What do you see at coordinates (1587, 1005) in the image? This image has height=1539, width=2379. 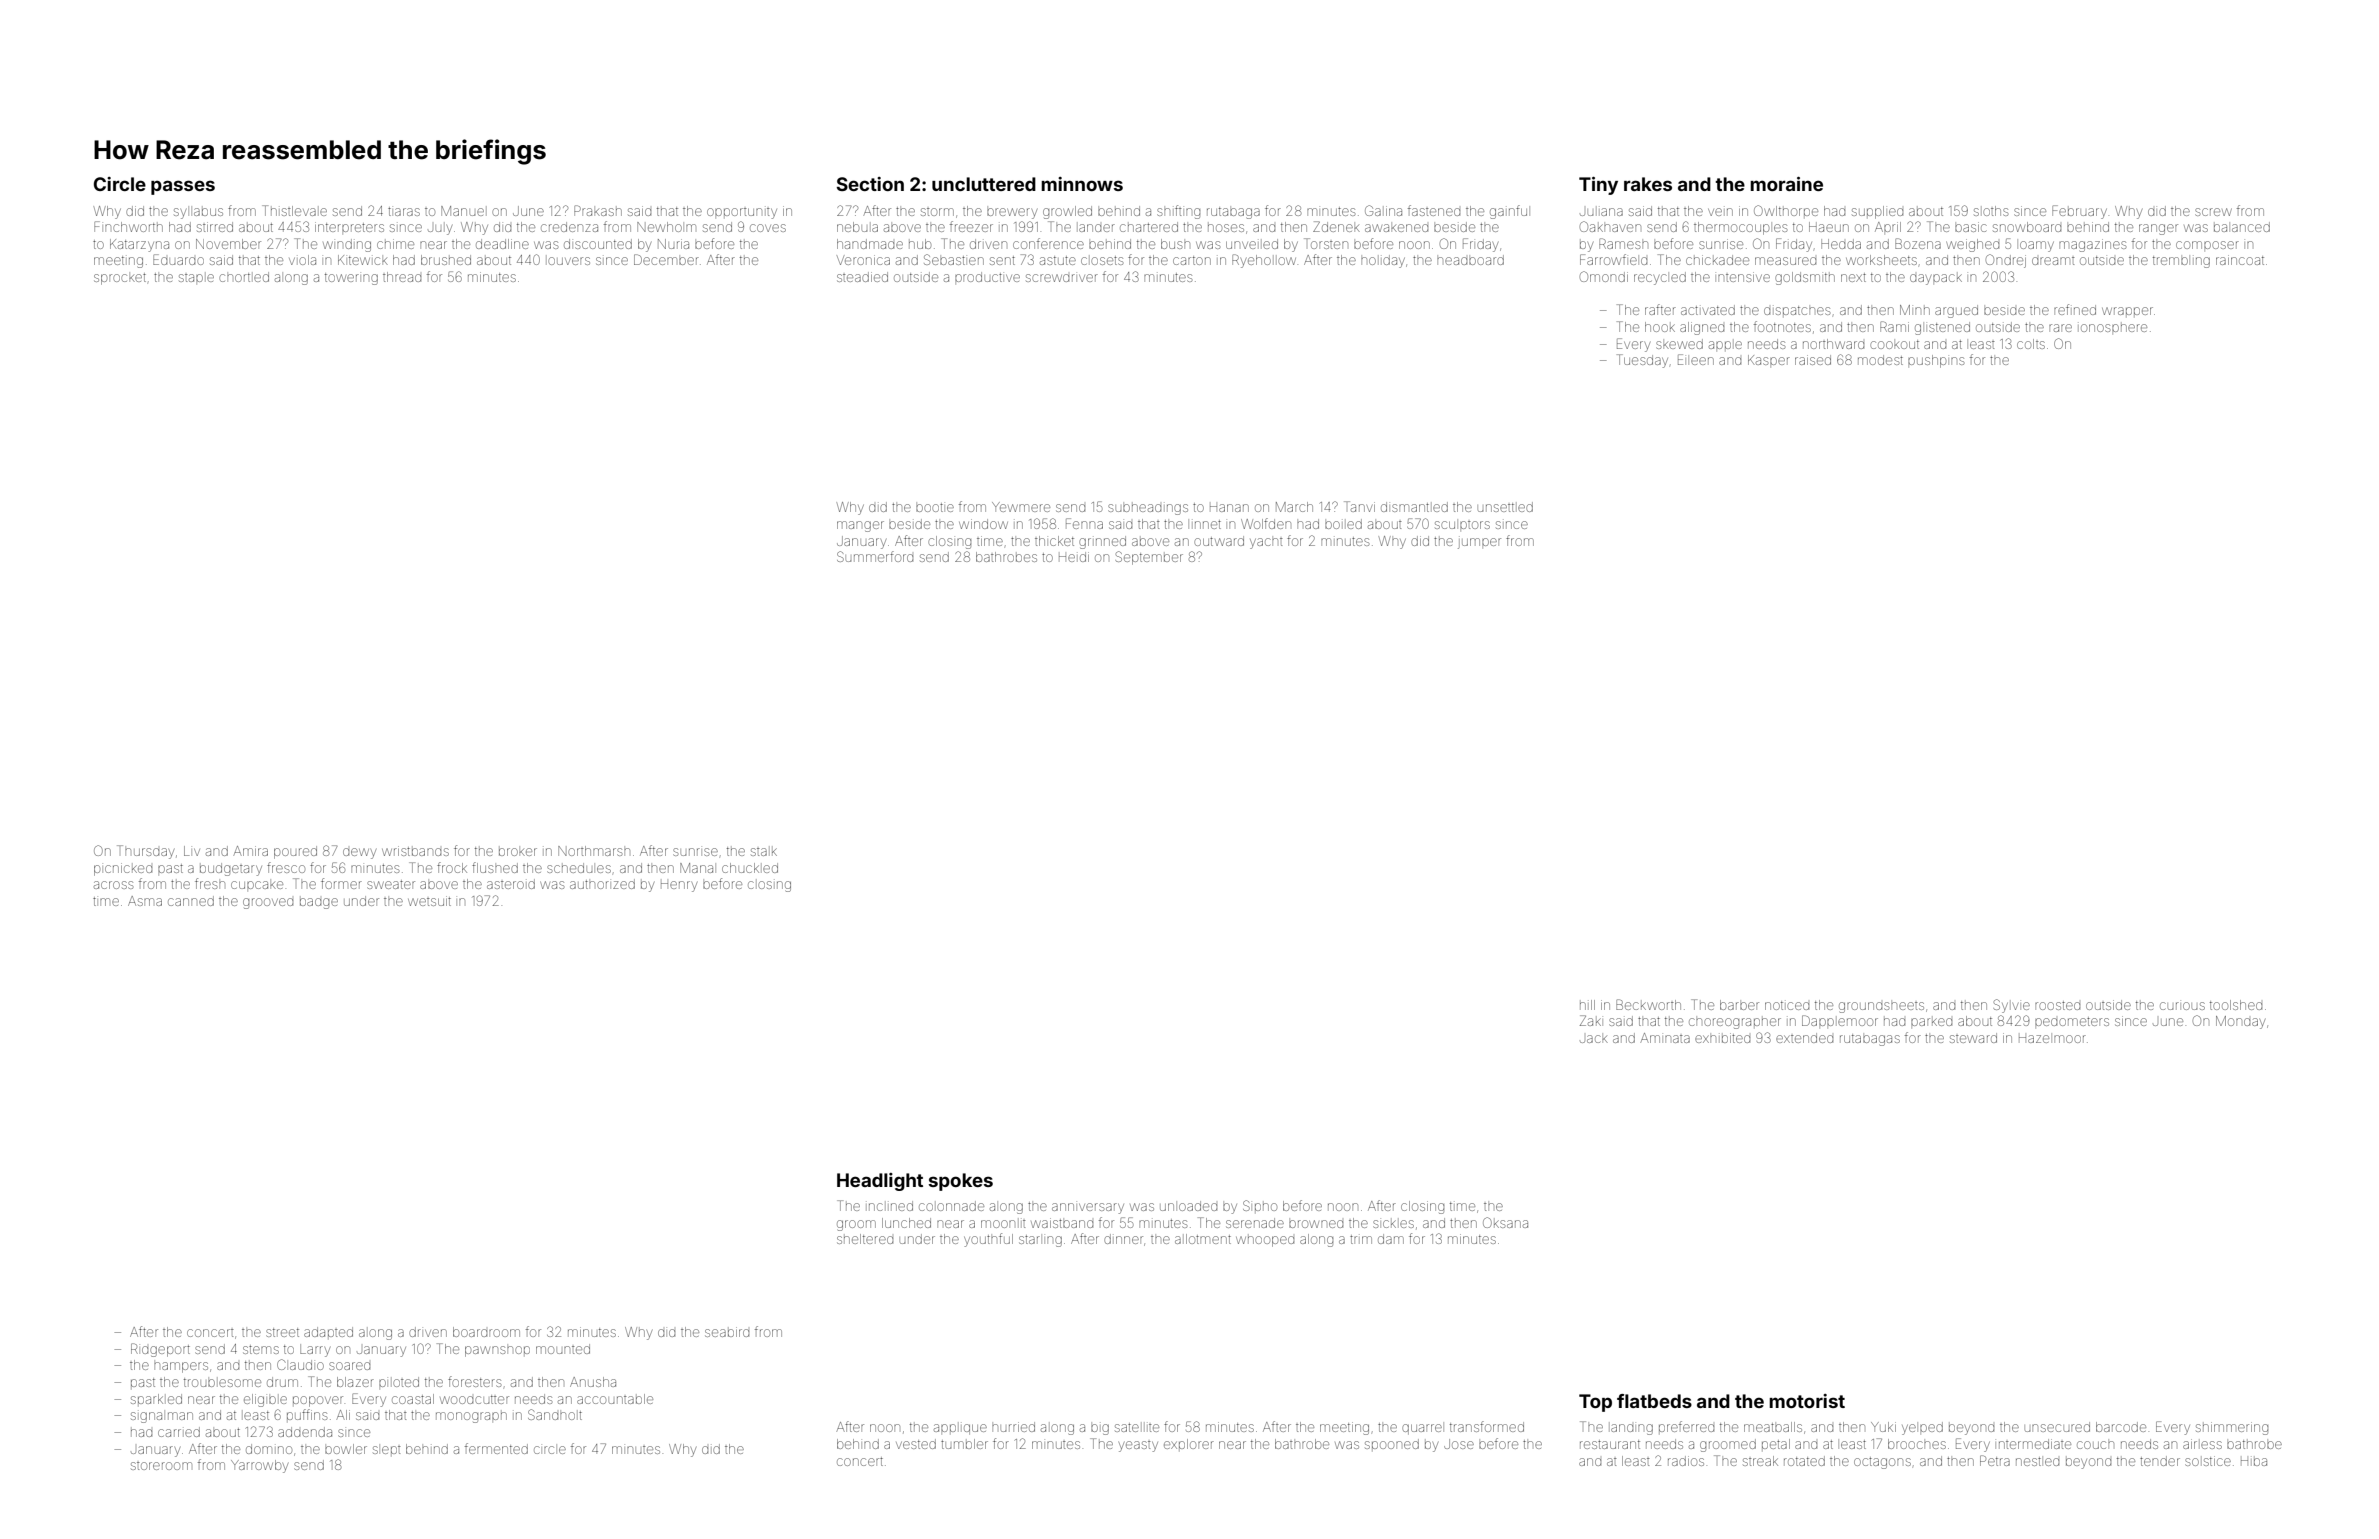 I see `hill` at bounding box center [1587, 1005].
